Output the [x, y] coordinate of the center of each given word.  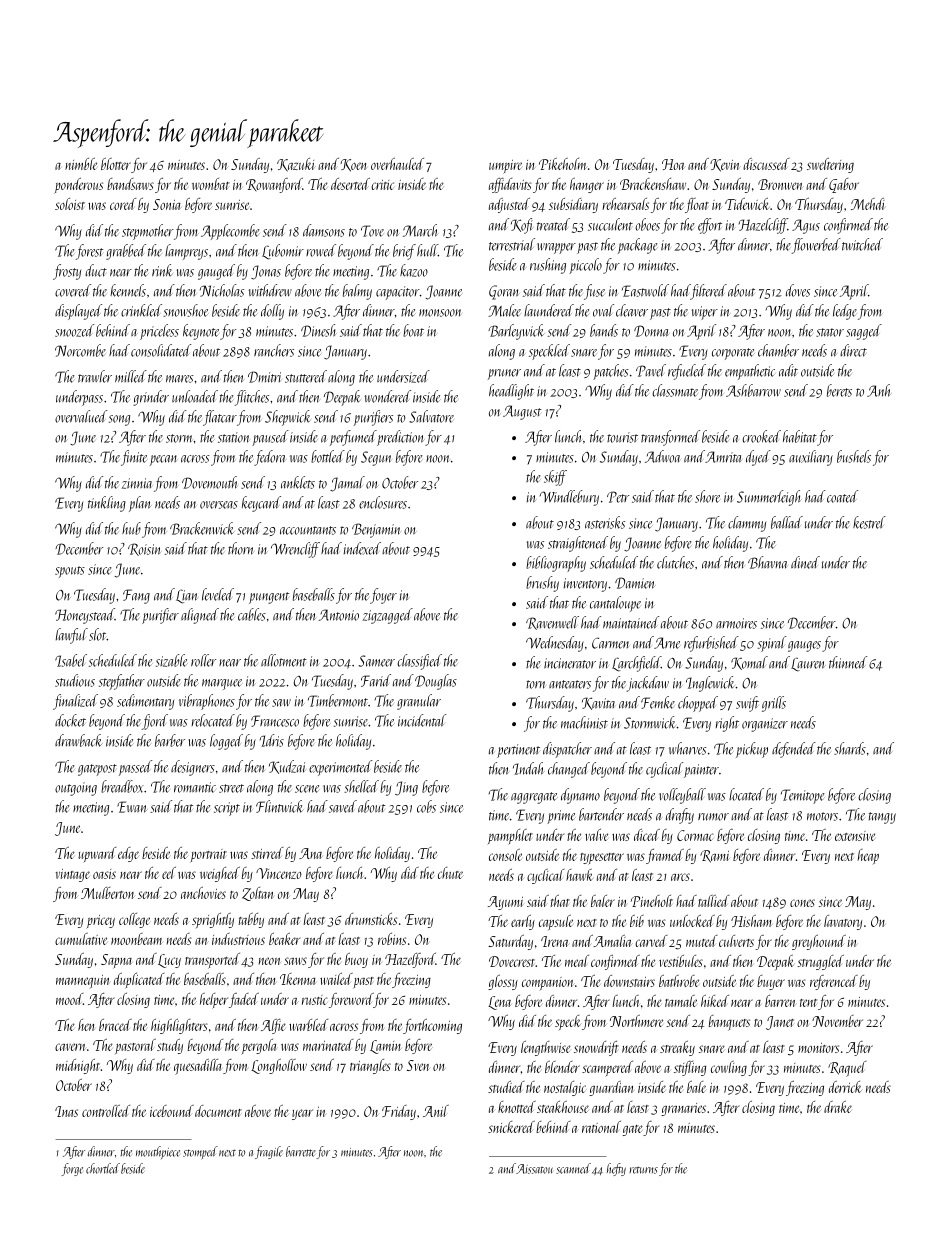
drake [838, 1107]
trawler [95, 376]
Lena [499, 1003]
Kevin [724, 165]
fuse [594, 292]
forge [72, 1169]
